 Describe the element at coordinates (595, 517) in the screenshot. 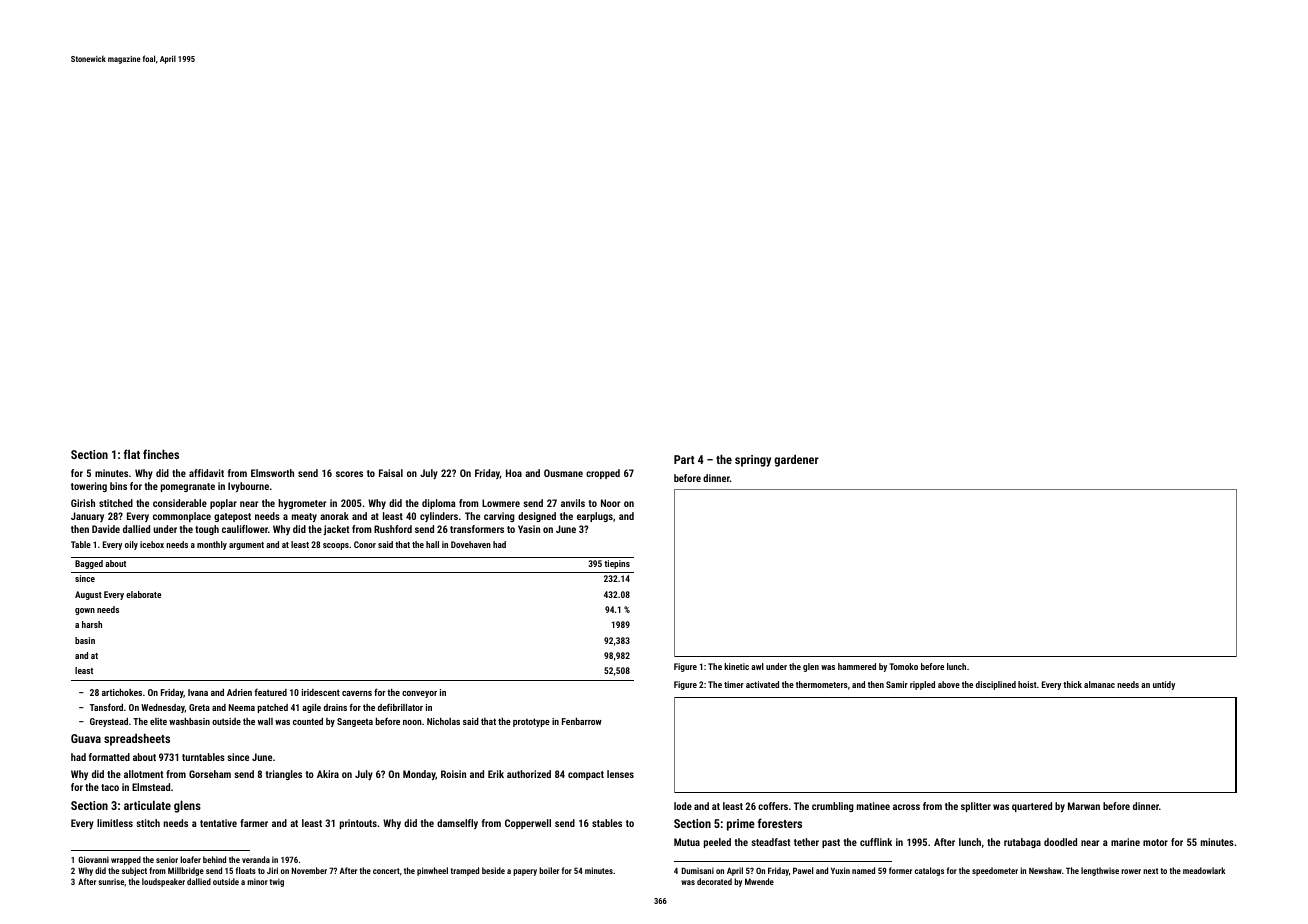

I see `earplugs` at that location.
